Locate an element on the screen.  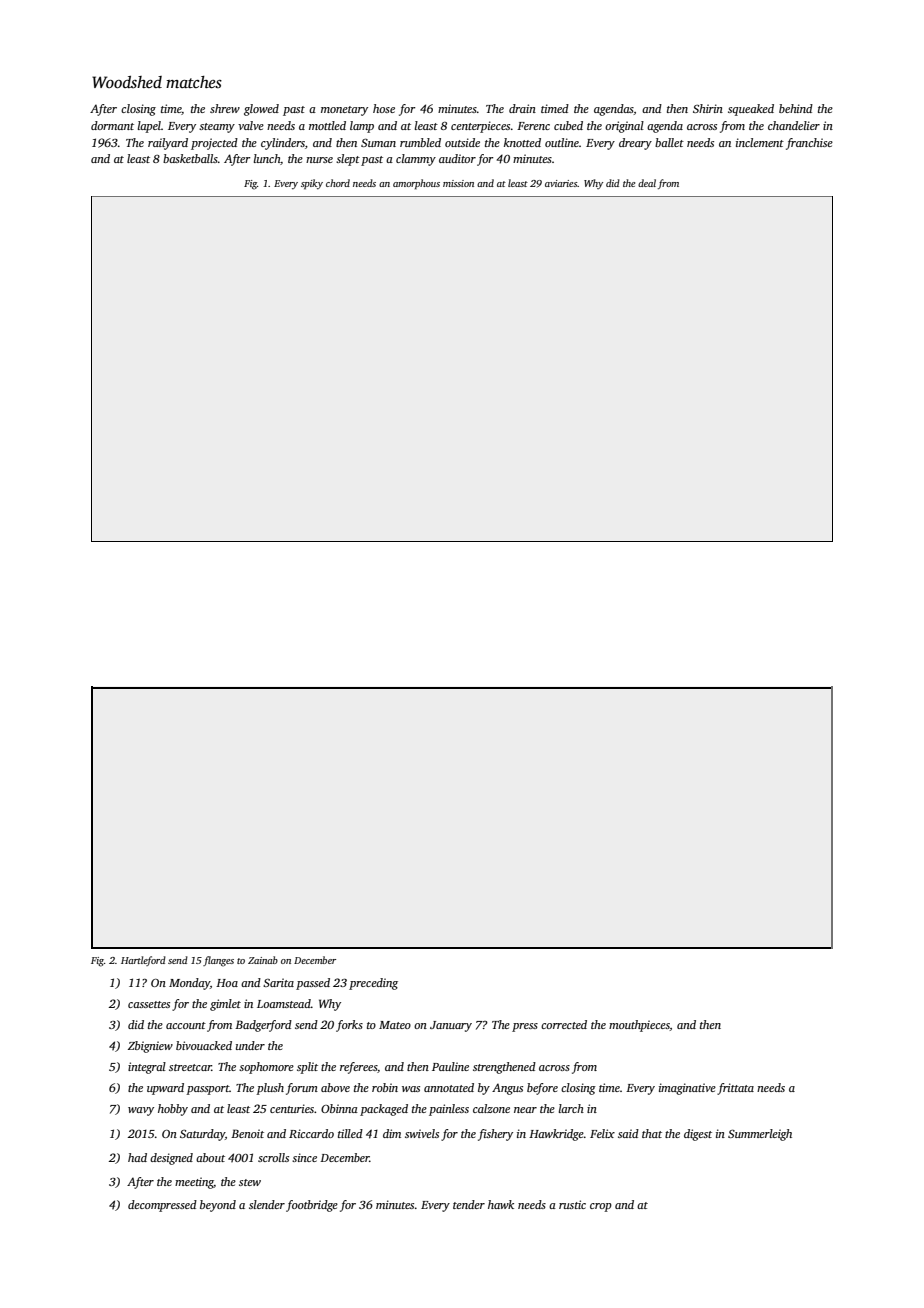
mouthpieces is located at coordinates (639, 1026).
